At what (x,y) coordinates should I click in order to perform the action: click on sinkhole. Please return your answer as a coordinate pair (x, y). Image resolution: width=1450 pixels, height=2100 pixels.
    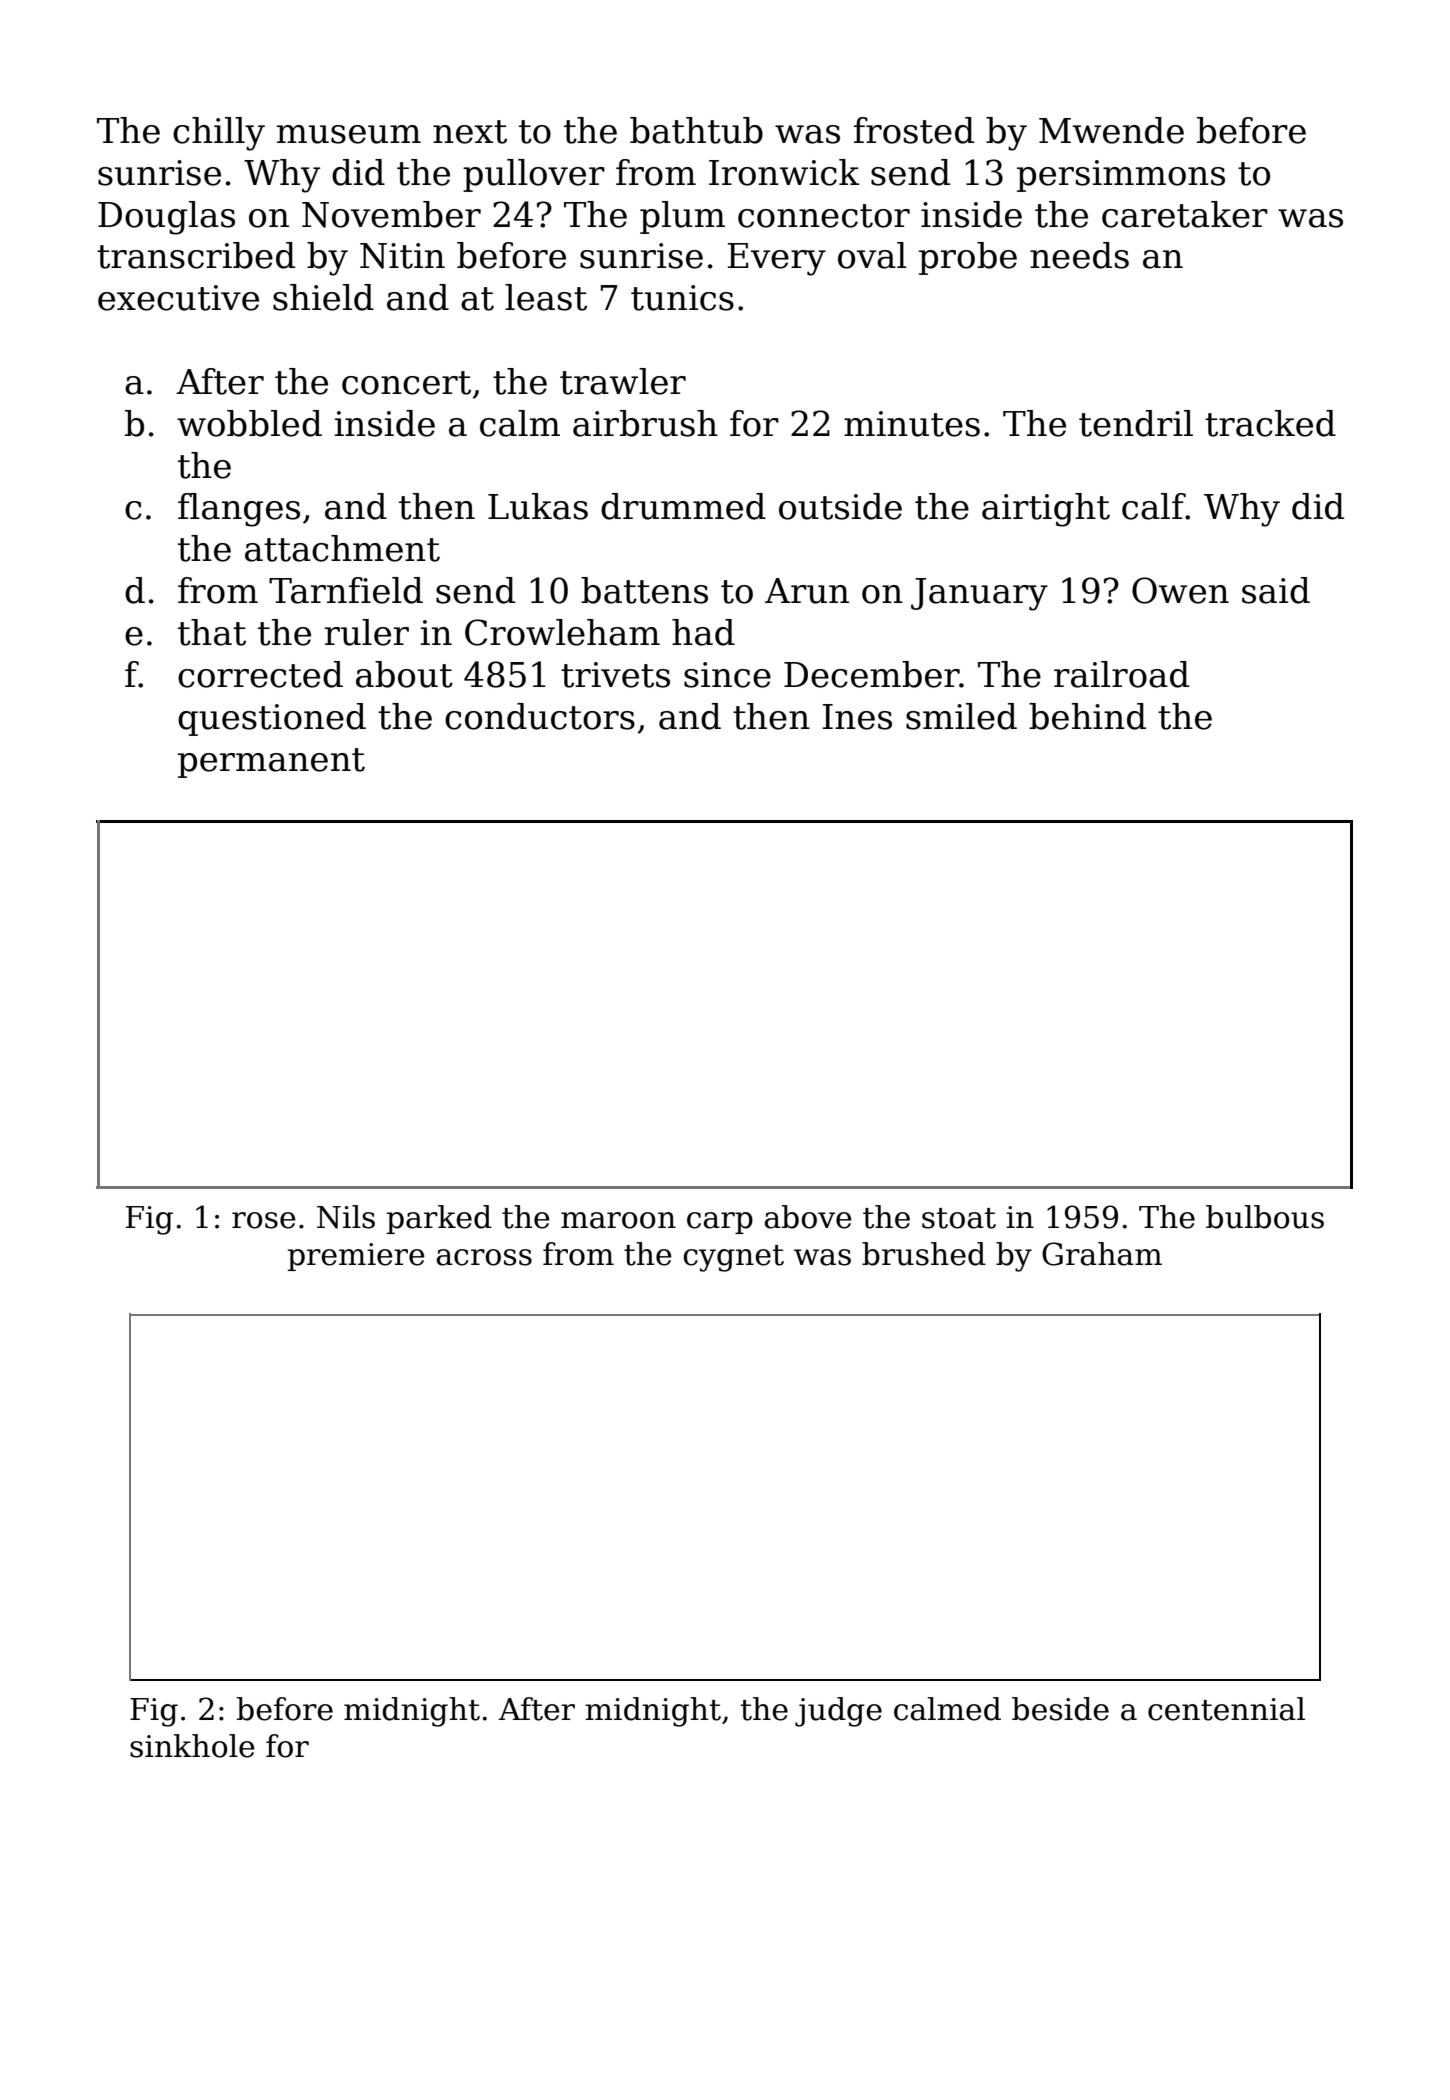
    Looking at the image, I should click on (192, 1746).
